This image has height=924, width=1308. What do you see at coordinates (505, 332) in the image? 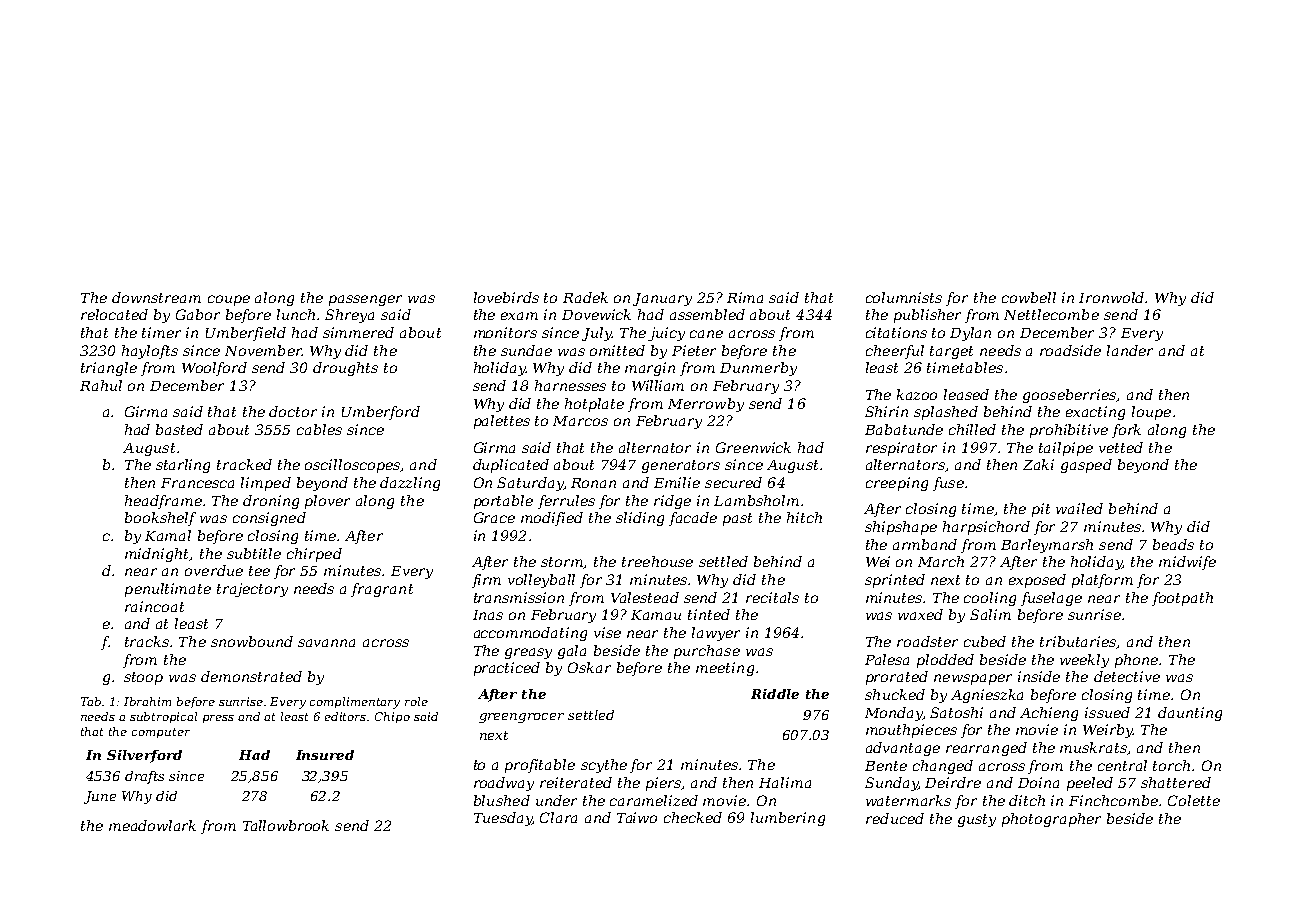
I see `monitors` at bounding box center [505, 332].
